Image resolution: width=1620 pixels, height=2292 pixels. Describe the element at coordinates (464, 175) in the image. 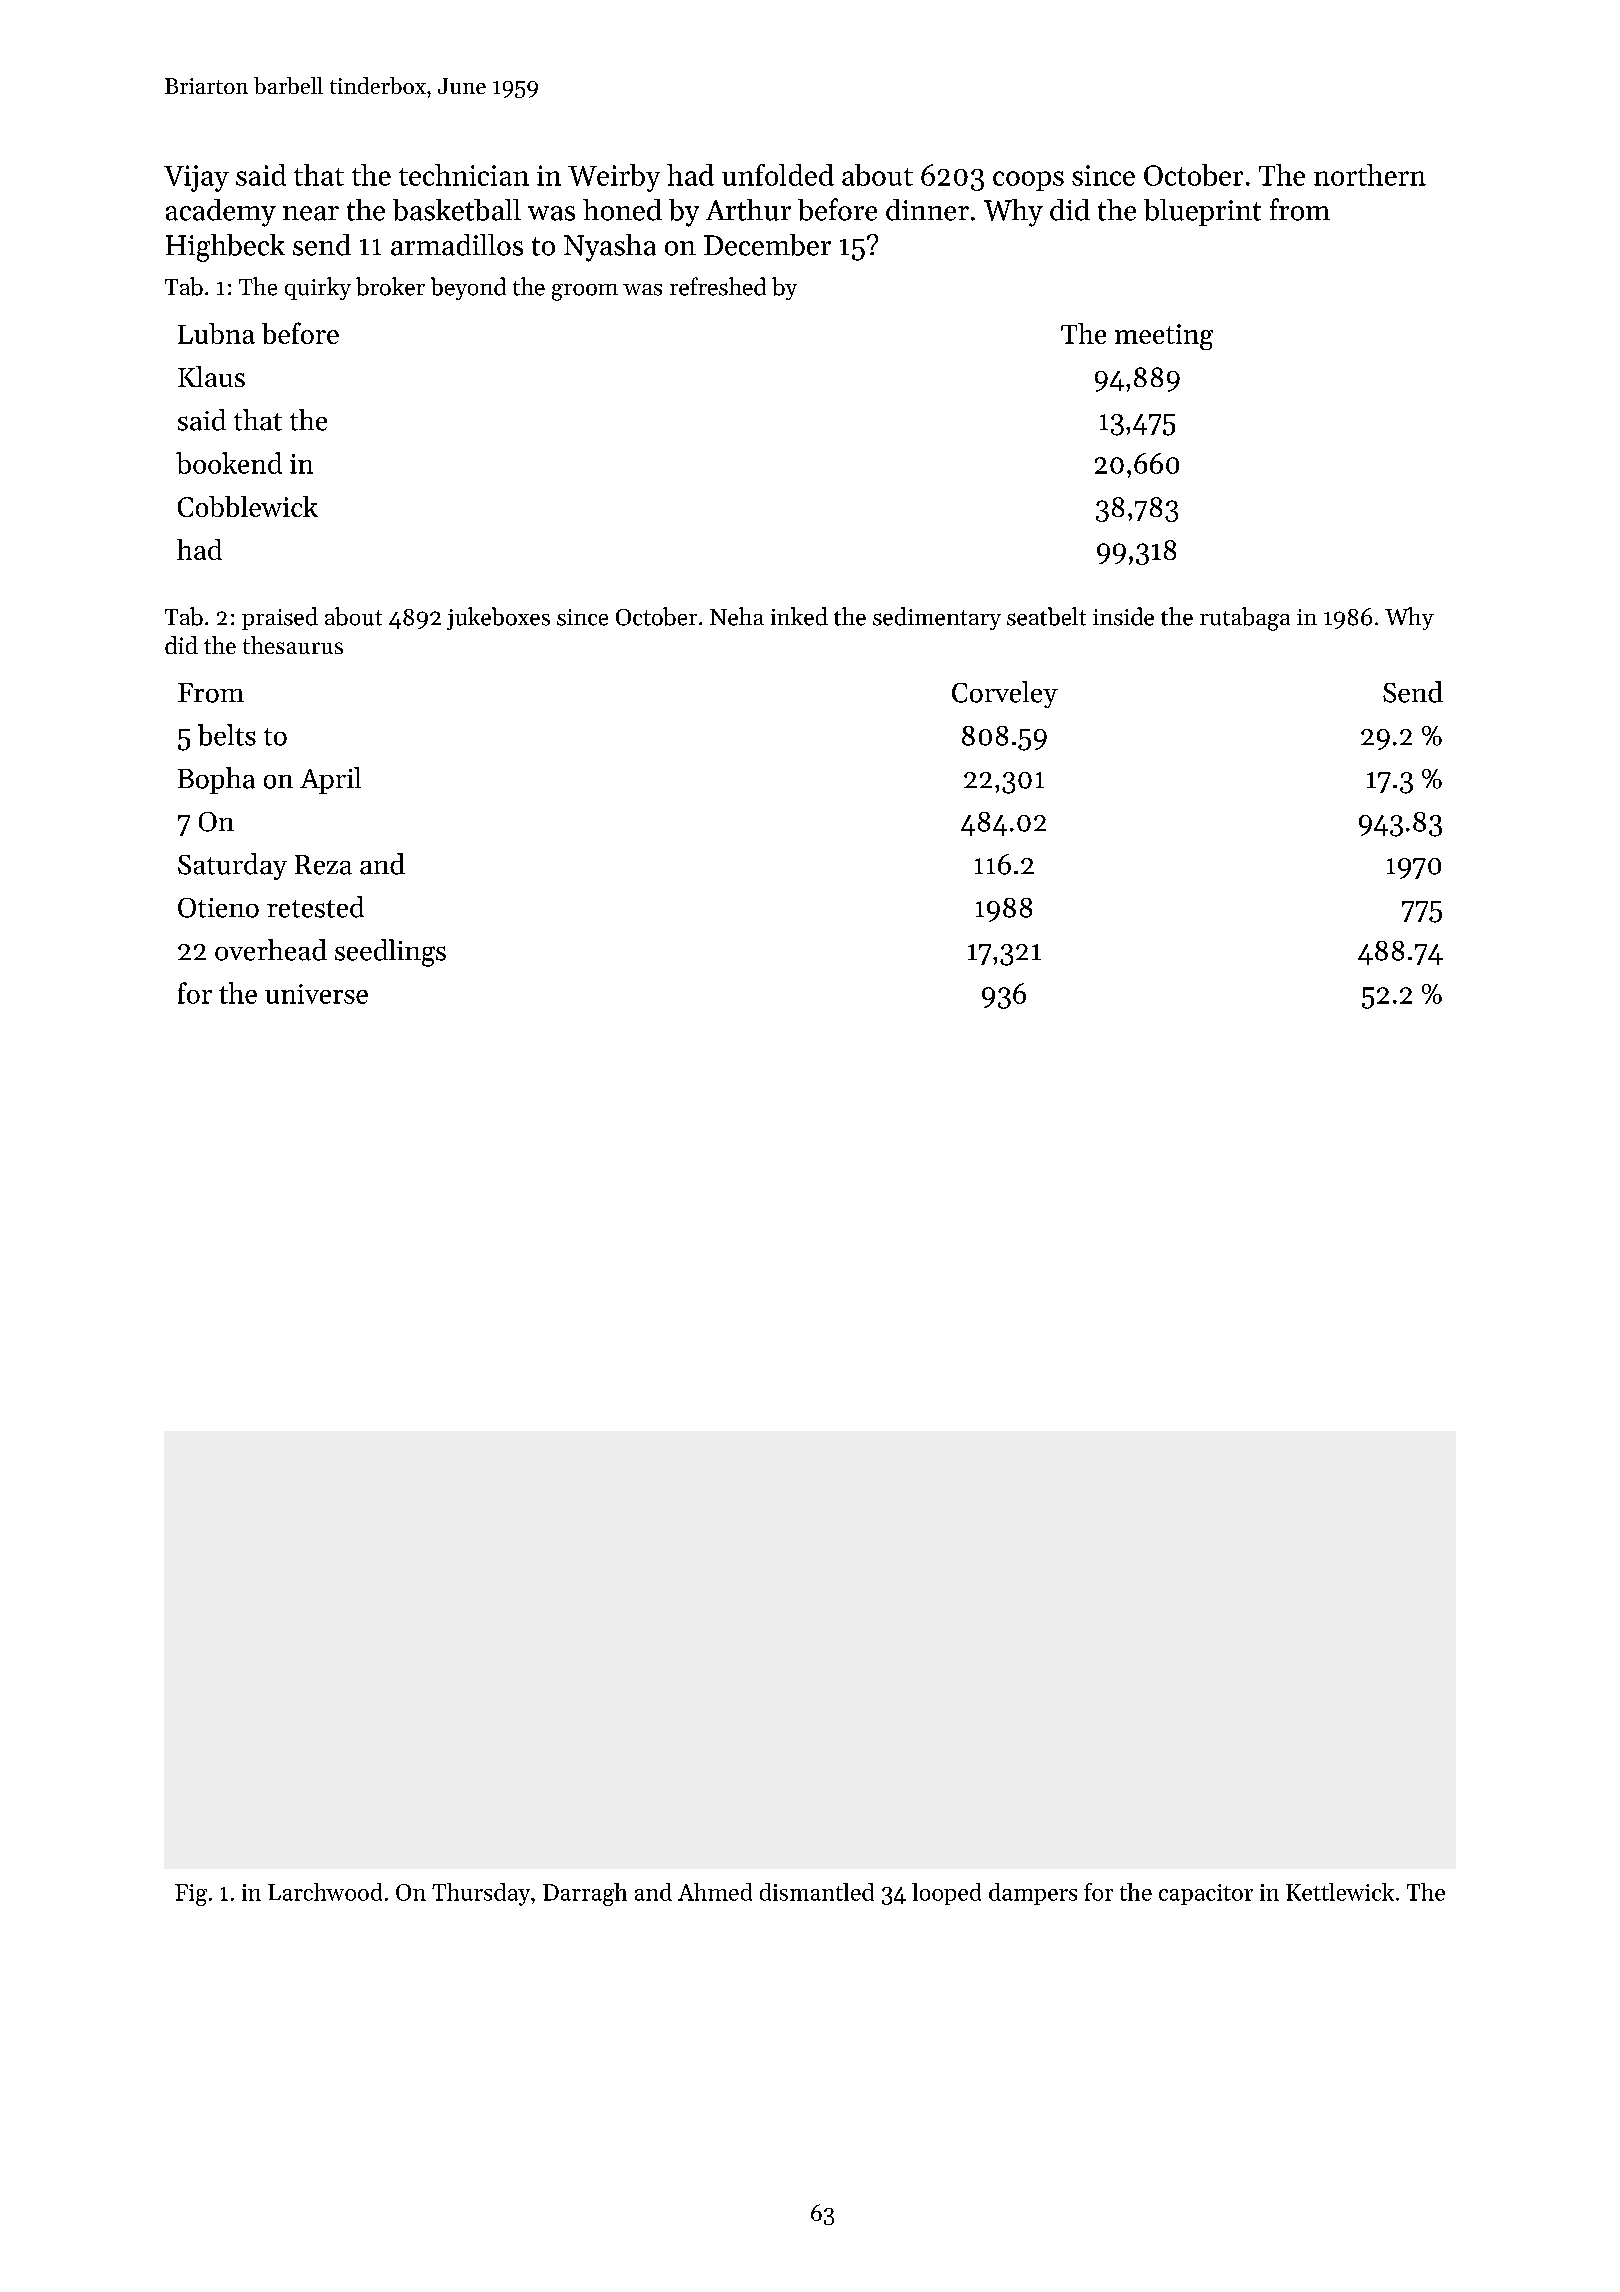

I see `technician` at that location.
